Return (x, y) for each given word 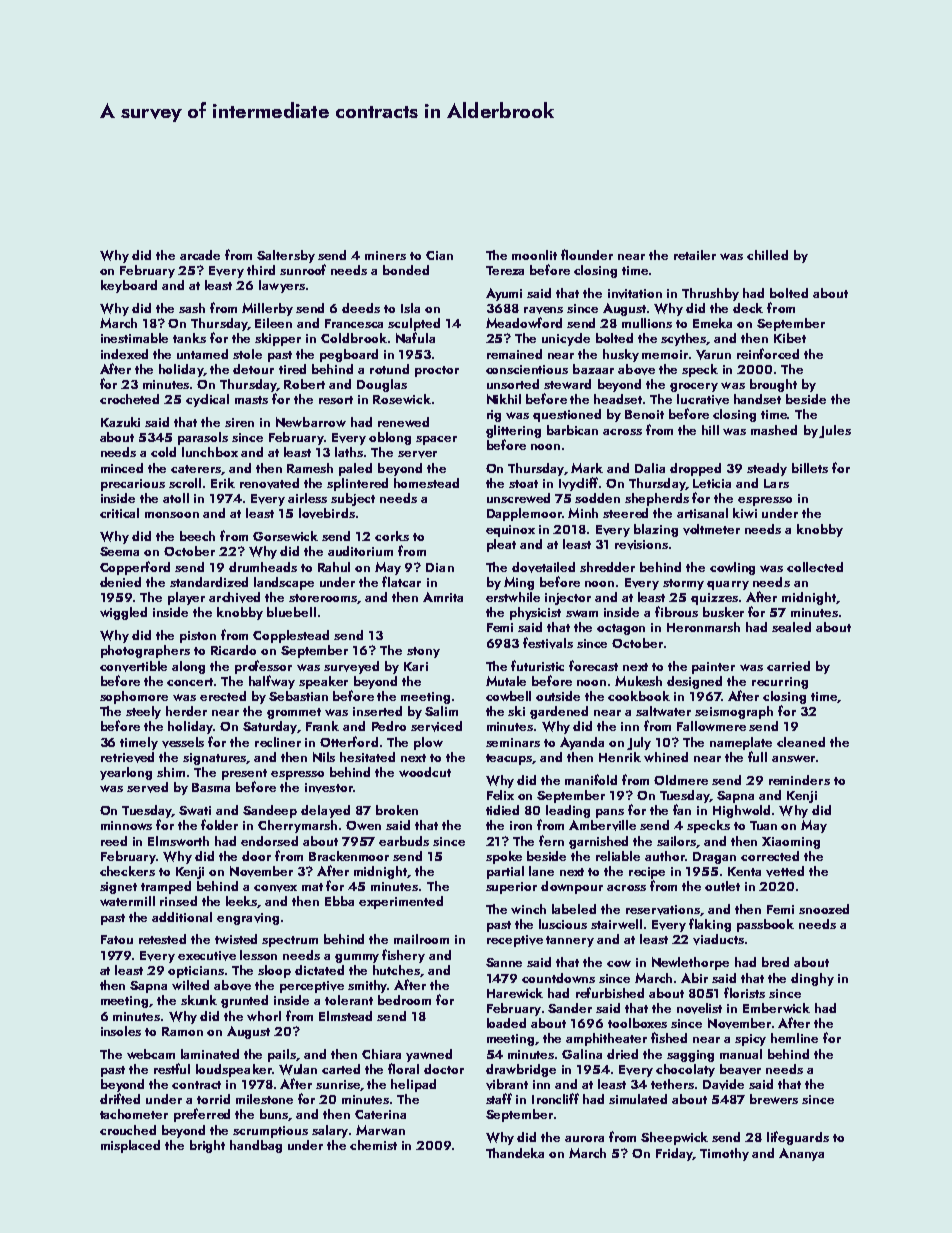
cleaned (801, 742)
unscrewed (518, 498)
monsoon (172, 515)
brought (773, 385)
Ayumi (504, 294)
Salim (441, 711)
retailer (695, 255)
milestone (264, 1099)
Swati (195, 810)
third (261, 270)
